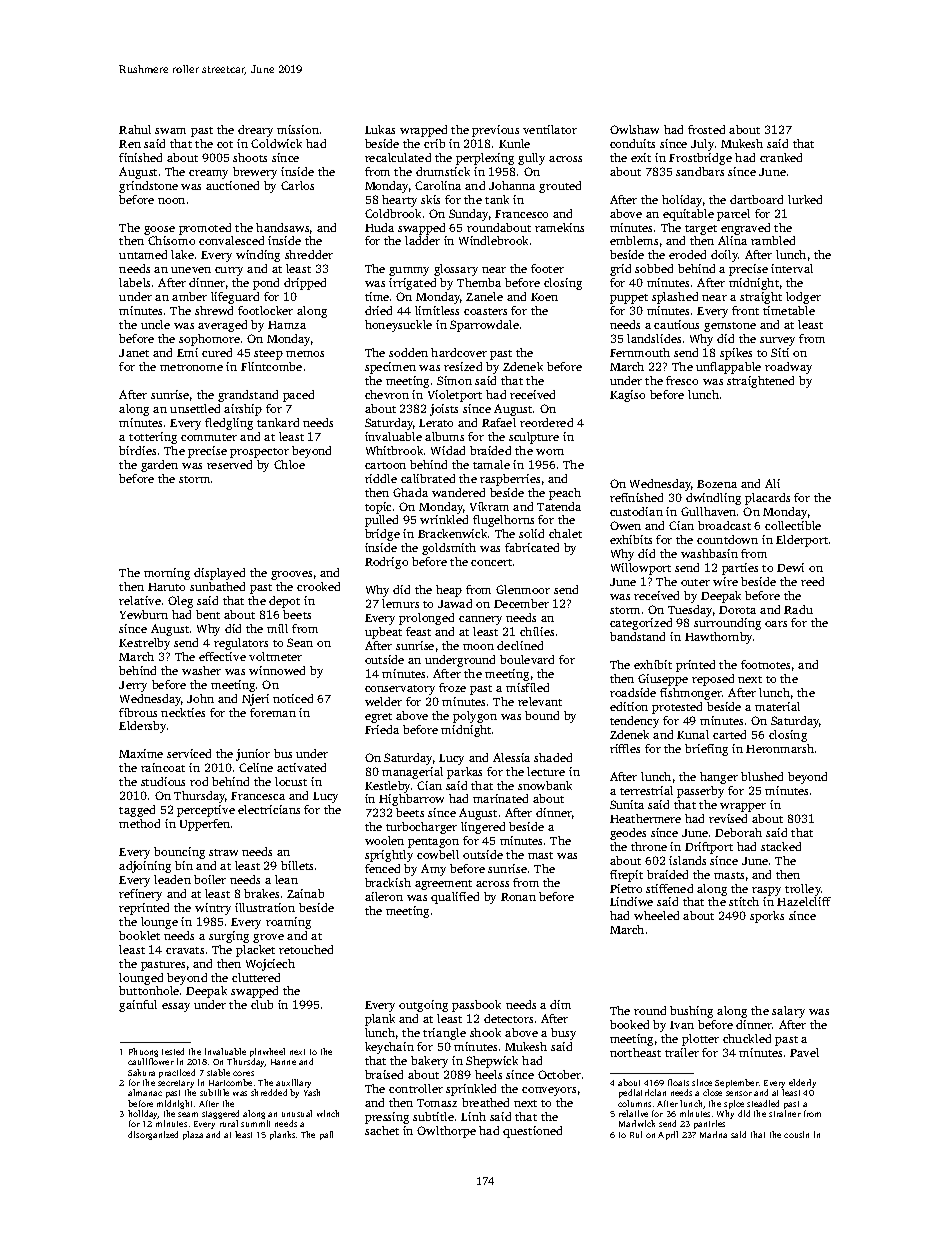 Image resolution: width=952 pixels, height=1233 pixels. What do you see at coordinates (777, 341) in the document?
I see `survey` at bounding box center [777, 341].
